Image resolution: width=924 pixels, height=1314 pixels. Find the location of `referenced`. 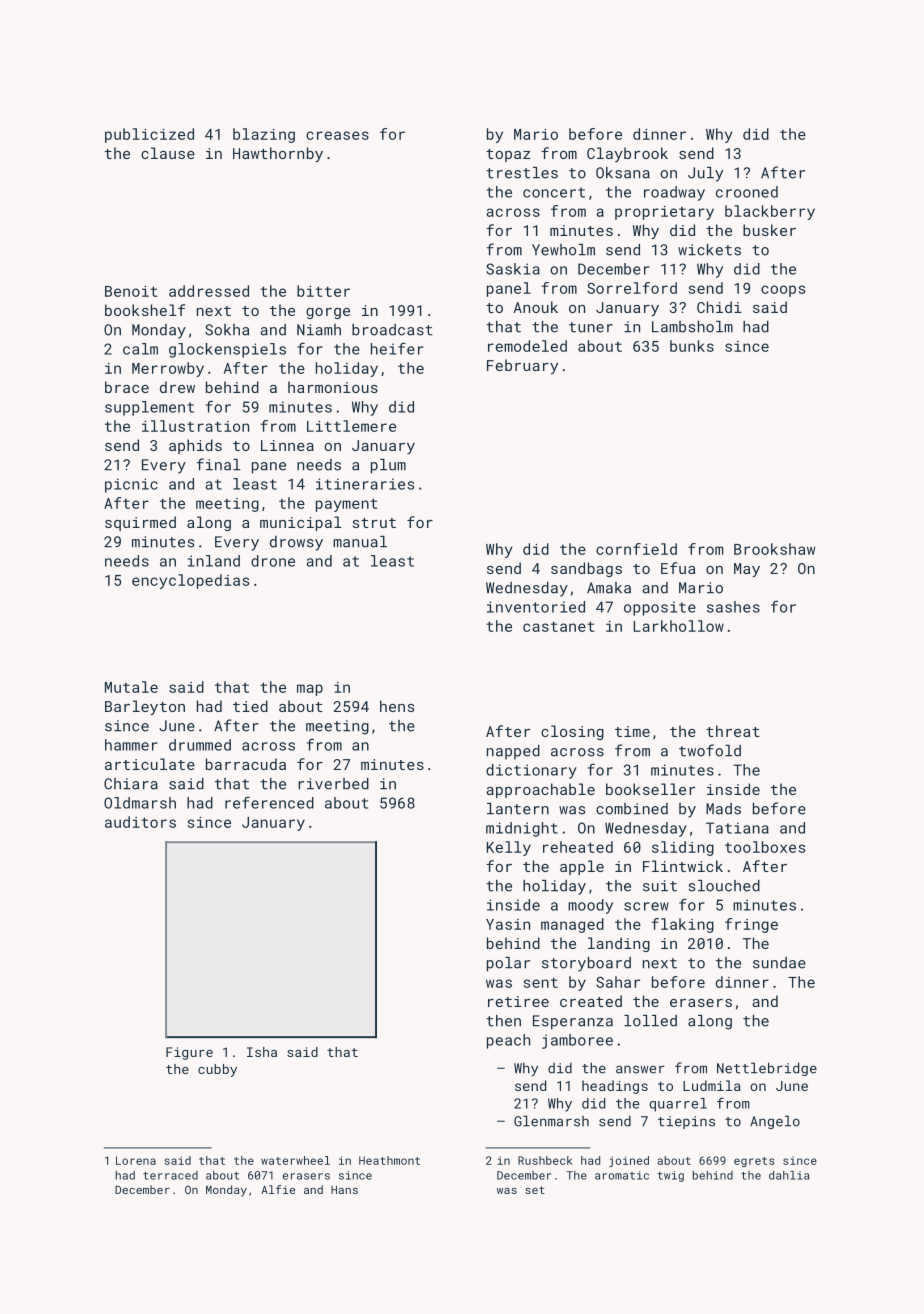

referenced is located at coordinates (269, 803).
